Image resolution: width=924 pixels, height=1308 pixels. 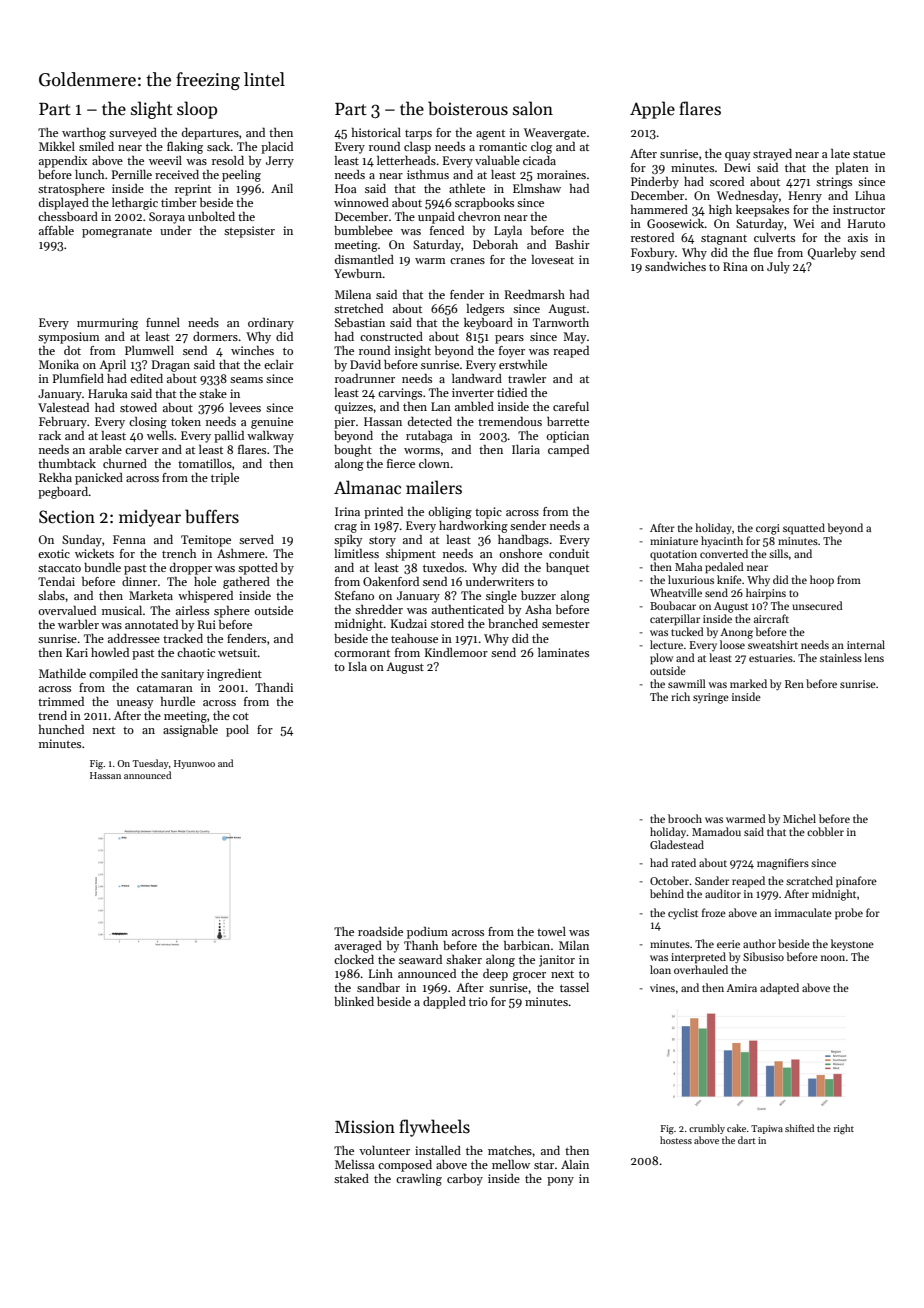 What do you see at coordinates (856, 882) in the page?
I see `pinafore` at bounding box center [856, 882].
